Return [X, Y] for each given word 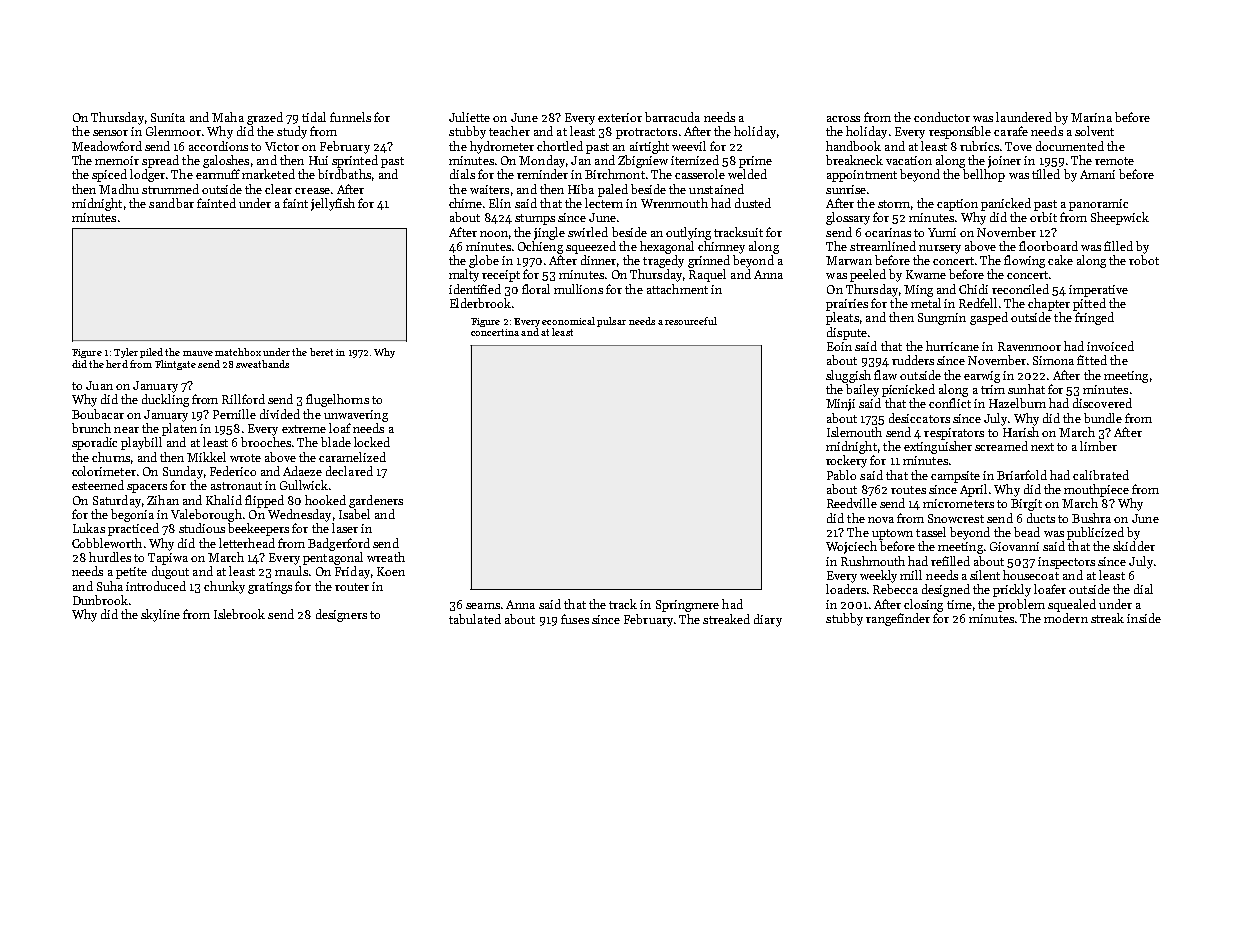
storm [894, 204]
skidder [1134, 546]
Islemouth [854, 432]
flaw [885, 375]
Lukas [89, 528]
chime [465, 203]
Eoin [839, 346]
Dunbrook [100, 600]
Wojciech [851, 547]
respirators [954, 434]
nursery [940, 249]
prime [755, 162]
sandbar [171, 203]
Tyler [126, 353]
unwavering [356, 416]
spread [160, 161]
